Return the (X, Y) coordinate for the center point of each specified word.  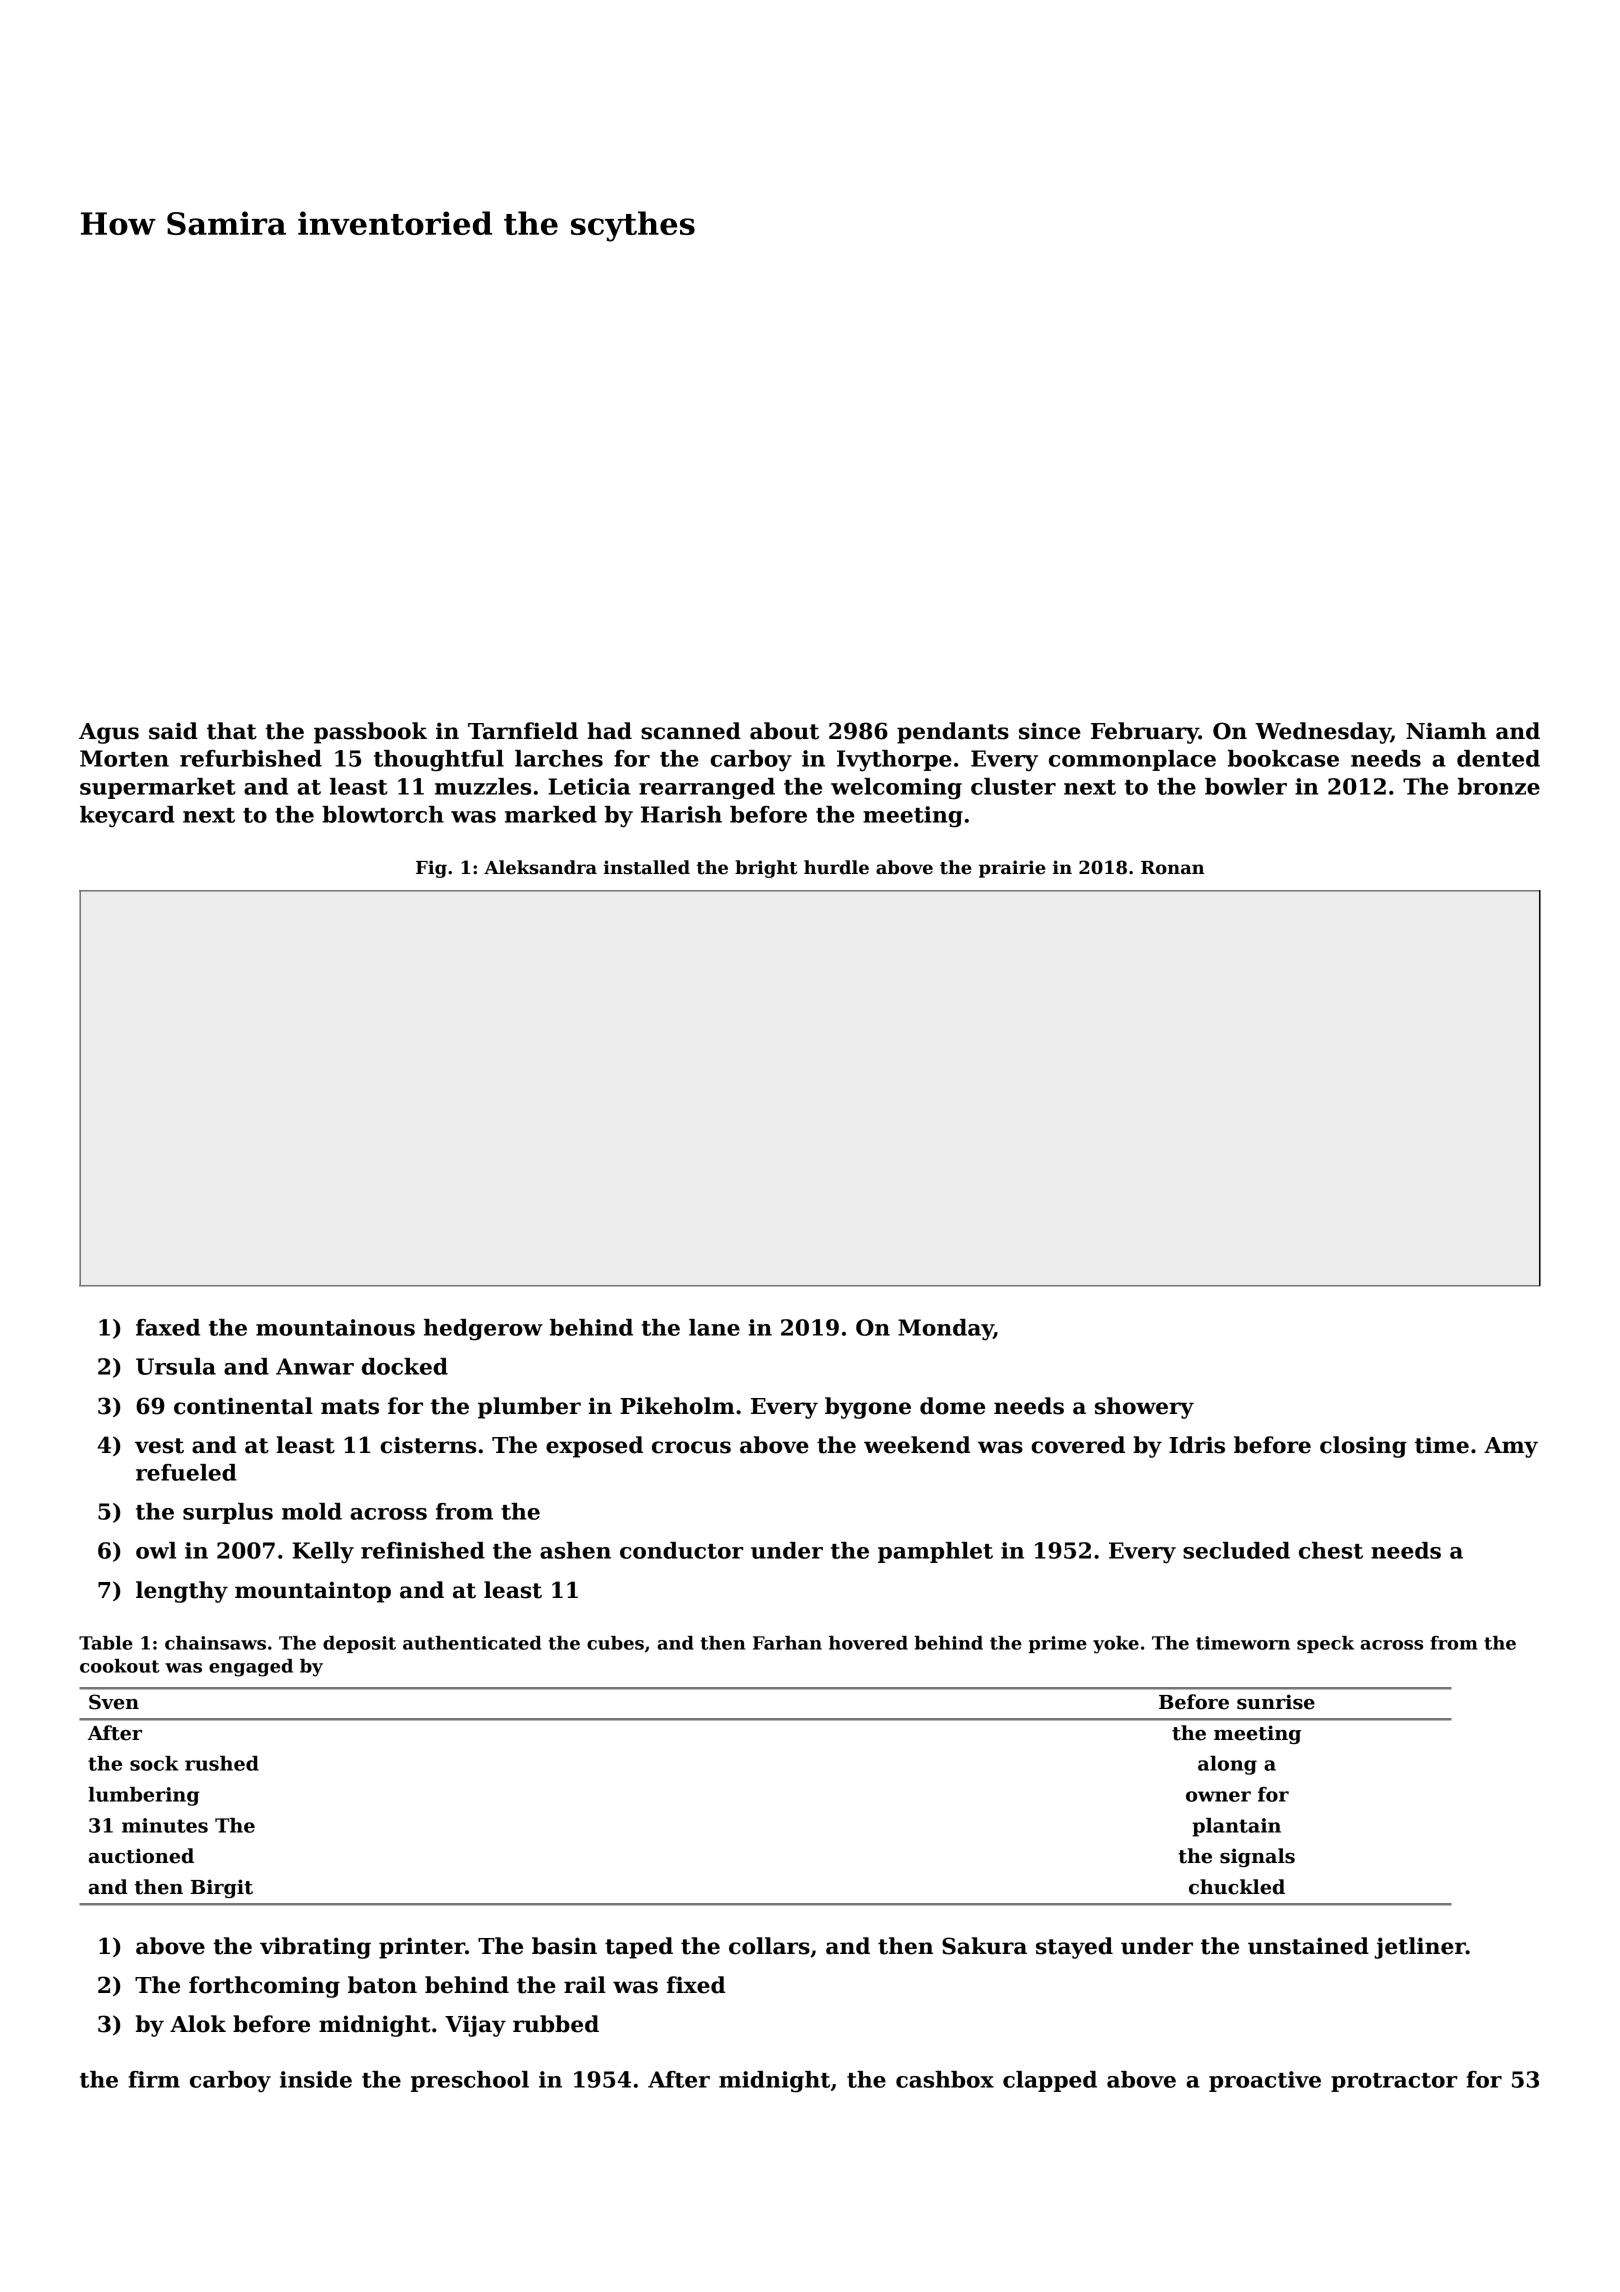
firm (154, 2079)
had (609, 731)
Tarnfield (523, 731)
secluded (1236, 1550)
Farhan (787, 1643)
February (1145, 733)
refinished (423, 1550)
